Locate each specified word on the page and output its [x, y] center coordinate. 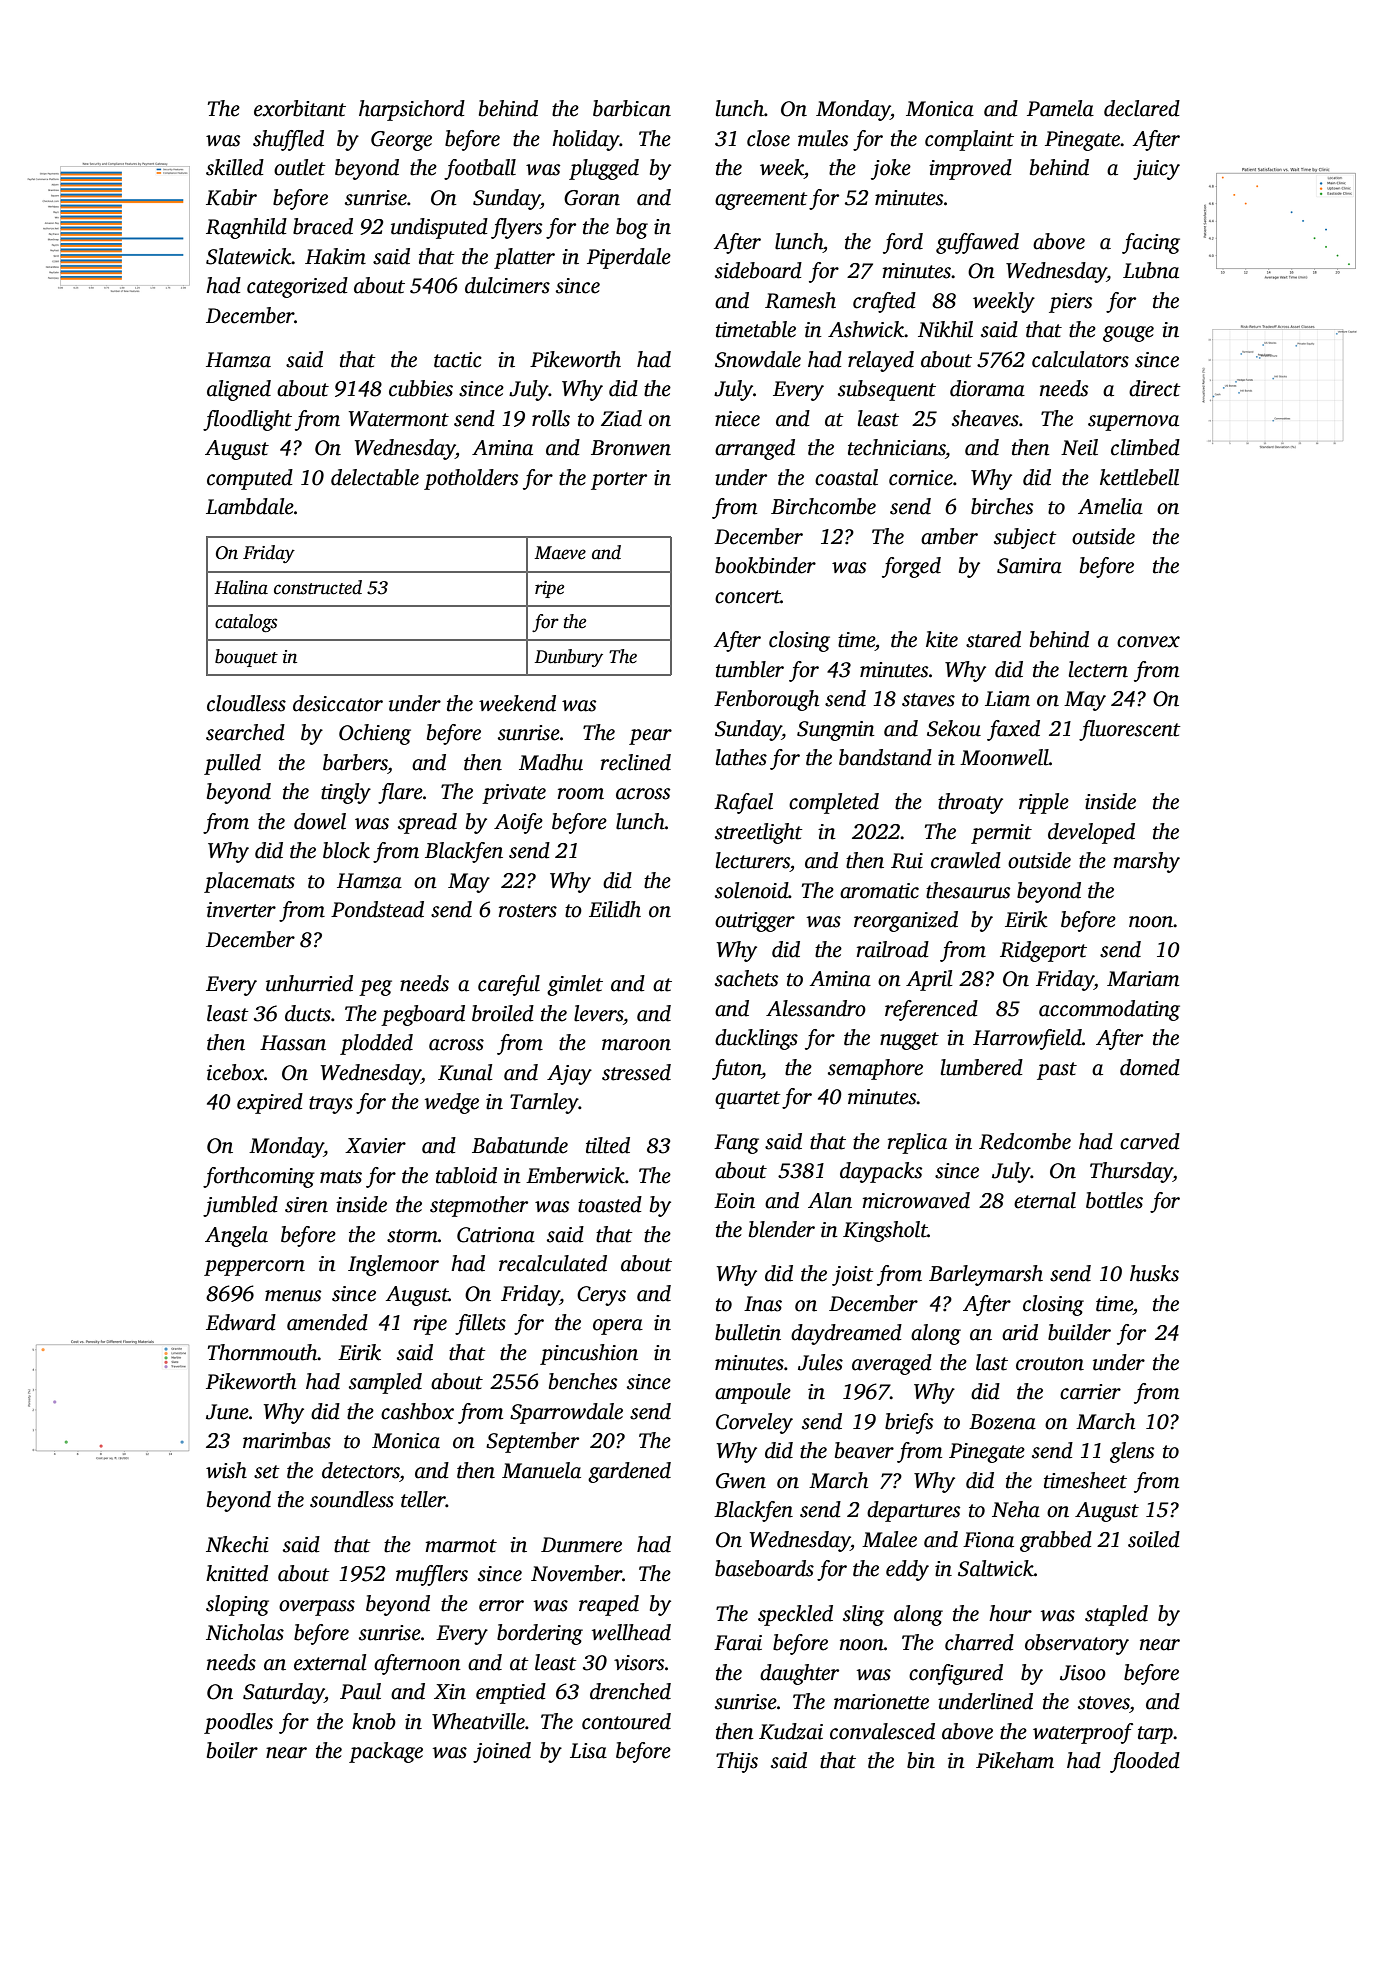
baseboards [764, 1568]
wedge [452, 1103]
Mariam [1143, 979]
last [992, 1362]
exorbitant [300, 108]
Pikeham [1015, 1760]
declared [1142, 108]
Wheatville [478, 1721]
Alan [830, 1200]
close [768, 138]
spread [427, 823]
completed [834, 803]
